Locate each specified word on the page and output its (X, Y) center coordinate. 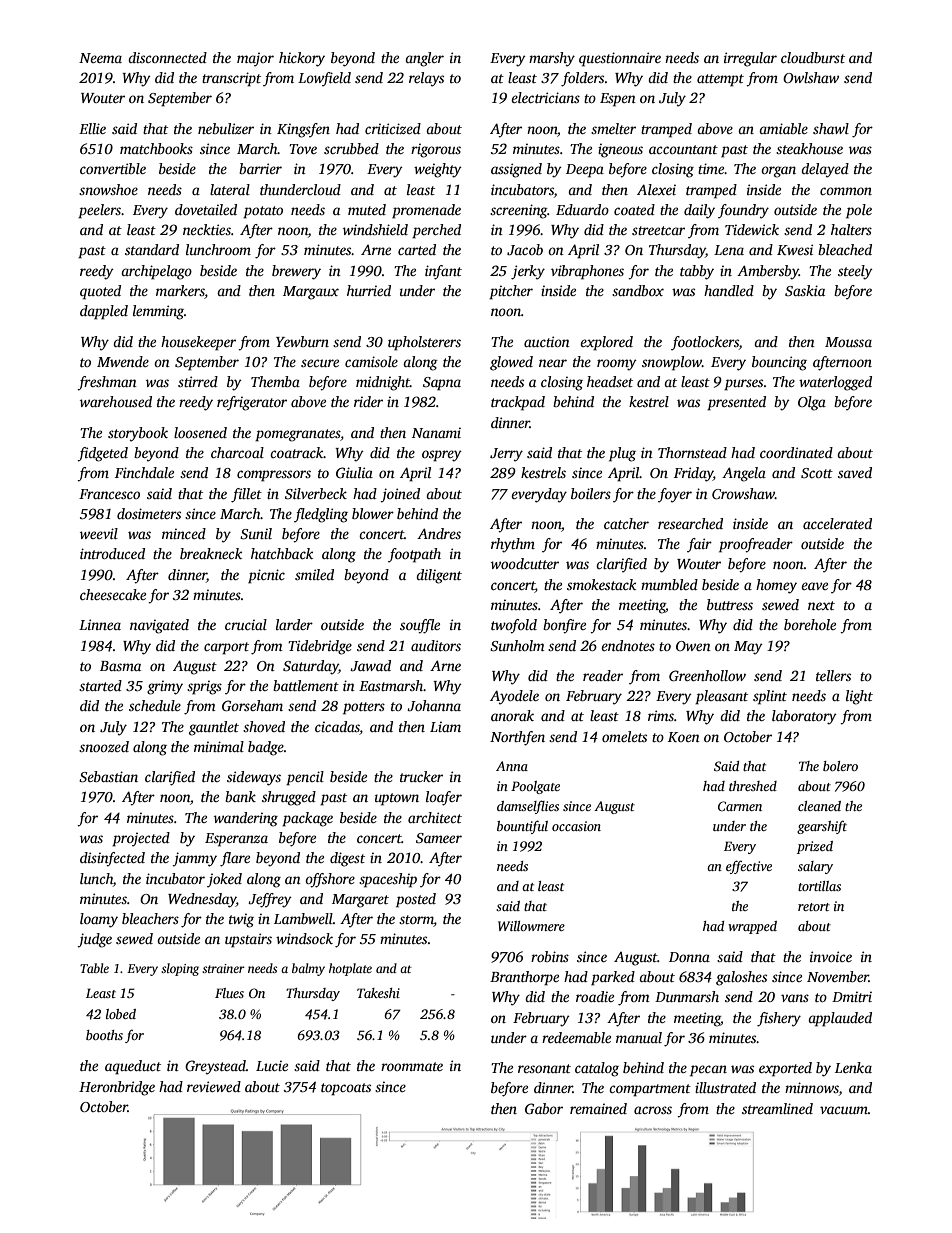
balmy (308, 969)
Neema (100, 58)
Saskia (805, 290)
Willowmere (531, 926)
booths (104, 1035)
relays (426, 79)
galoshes (741, 978)
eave (814, 586)
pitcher (511, 292)
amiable (783, 128)
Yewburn (302, 341)
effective (749, 867)
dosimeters (149, 513)
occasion (576, 826)
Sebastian (108, 776)
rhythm (513, 545)
